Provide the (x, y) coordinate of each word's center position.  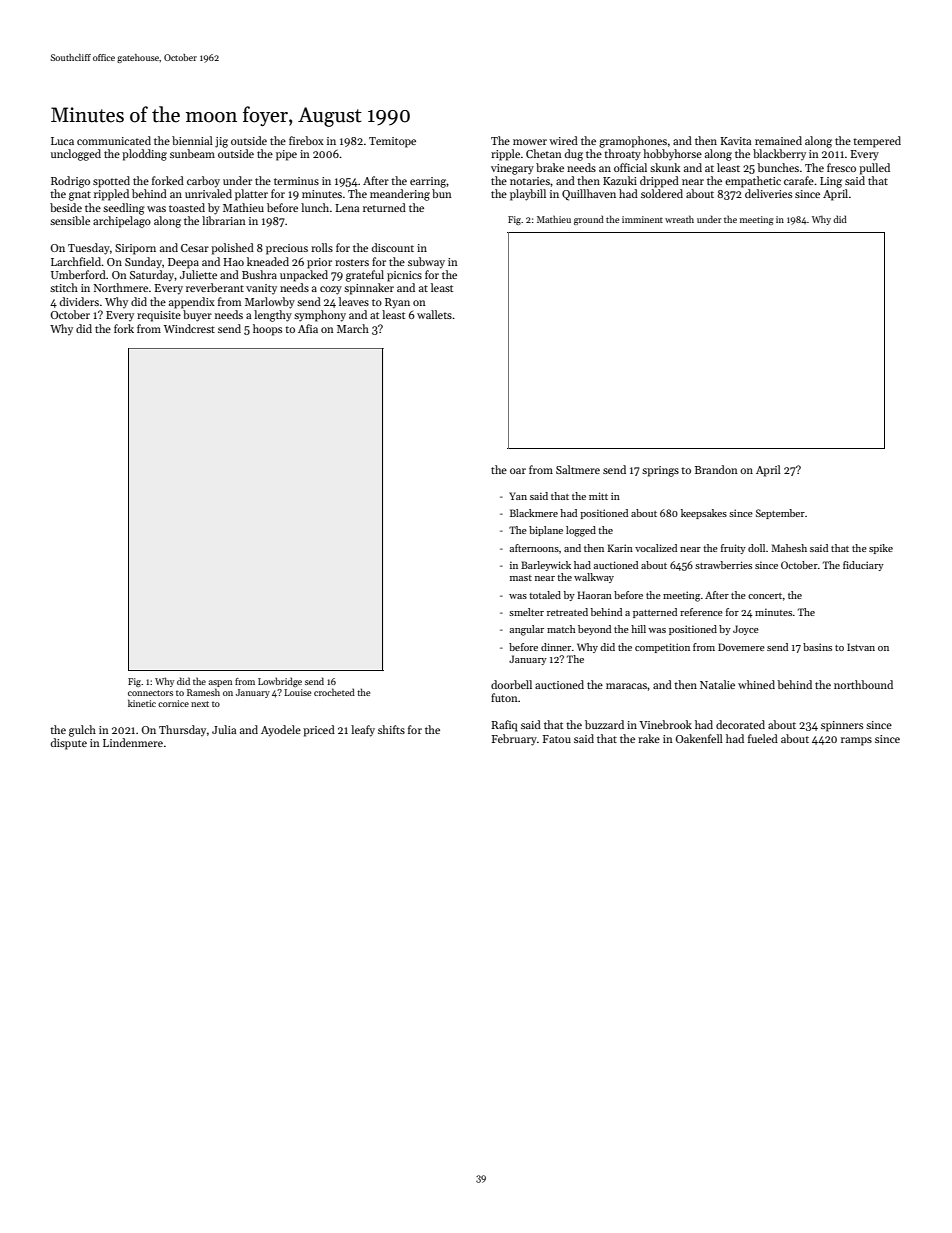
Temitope (392, 142)
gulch (82, 731)
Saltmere (578, 469)
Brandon (716, 469)
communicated (114, 140)
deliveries (768, 193)
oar (518, 471)
